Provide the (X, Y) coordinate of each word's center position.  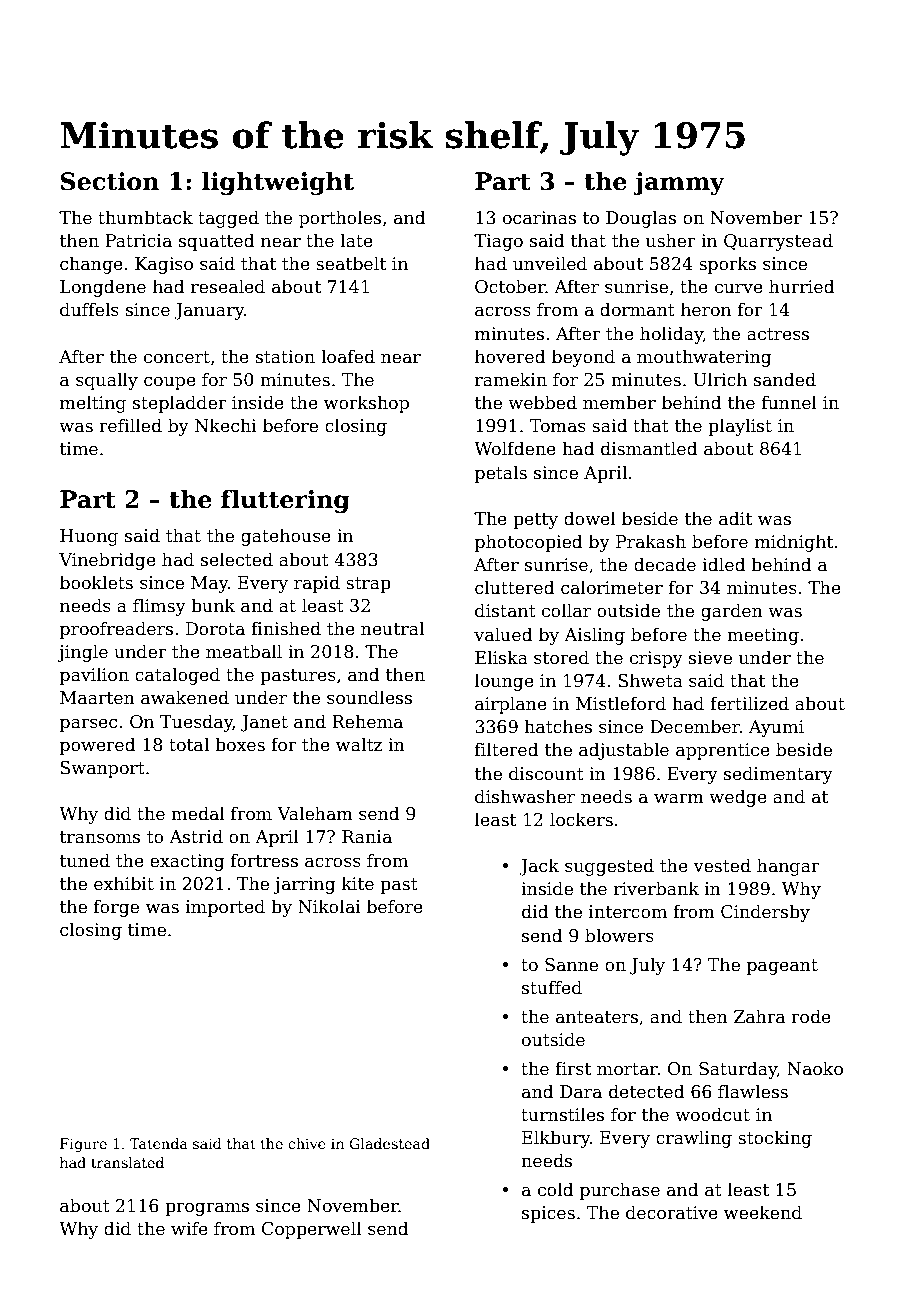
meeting (763, 636)
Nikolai (329, 906)
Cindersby (765, 913)
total (189, 744)
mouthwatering (704, 358)
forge (116, 908)
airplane (511, 705)
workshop (366, 404)
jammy (679, 183)
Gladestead (389, 1143)
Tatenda (159, 1143)
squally (107, 381)
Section (110, 181)
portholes (340, 219)
